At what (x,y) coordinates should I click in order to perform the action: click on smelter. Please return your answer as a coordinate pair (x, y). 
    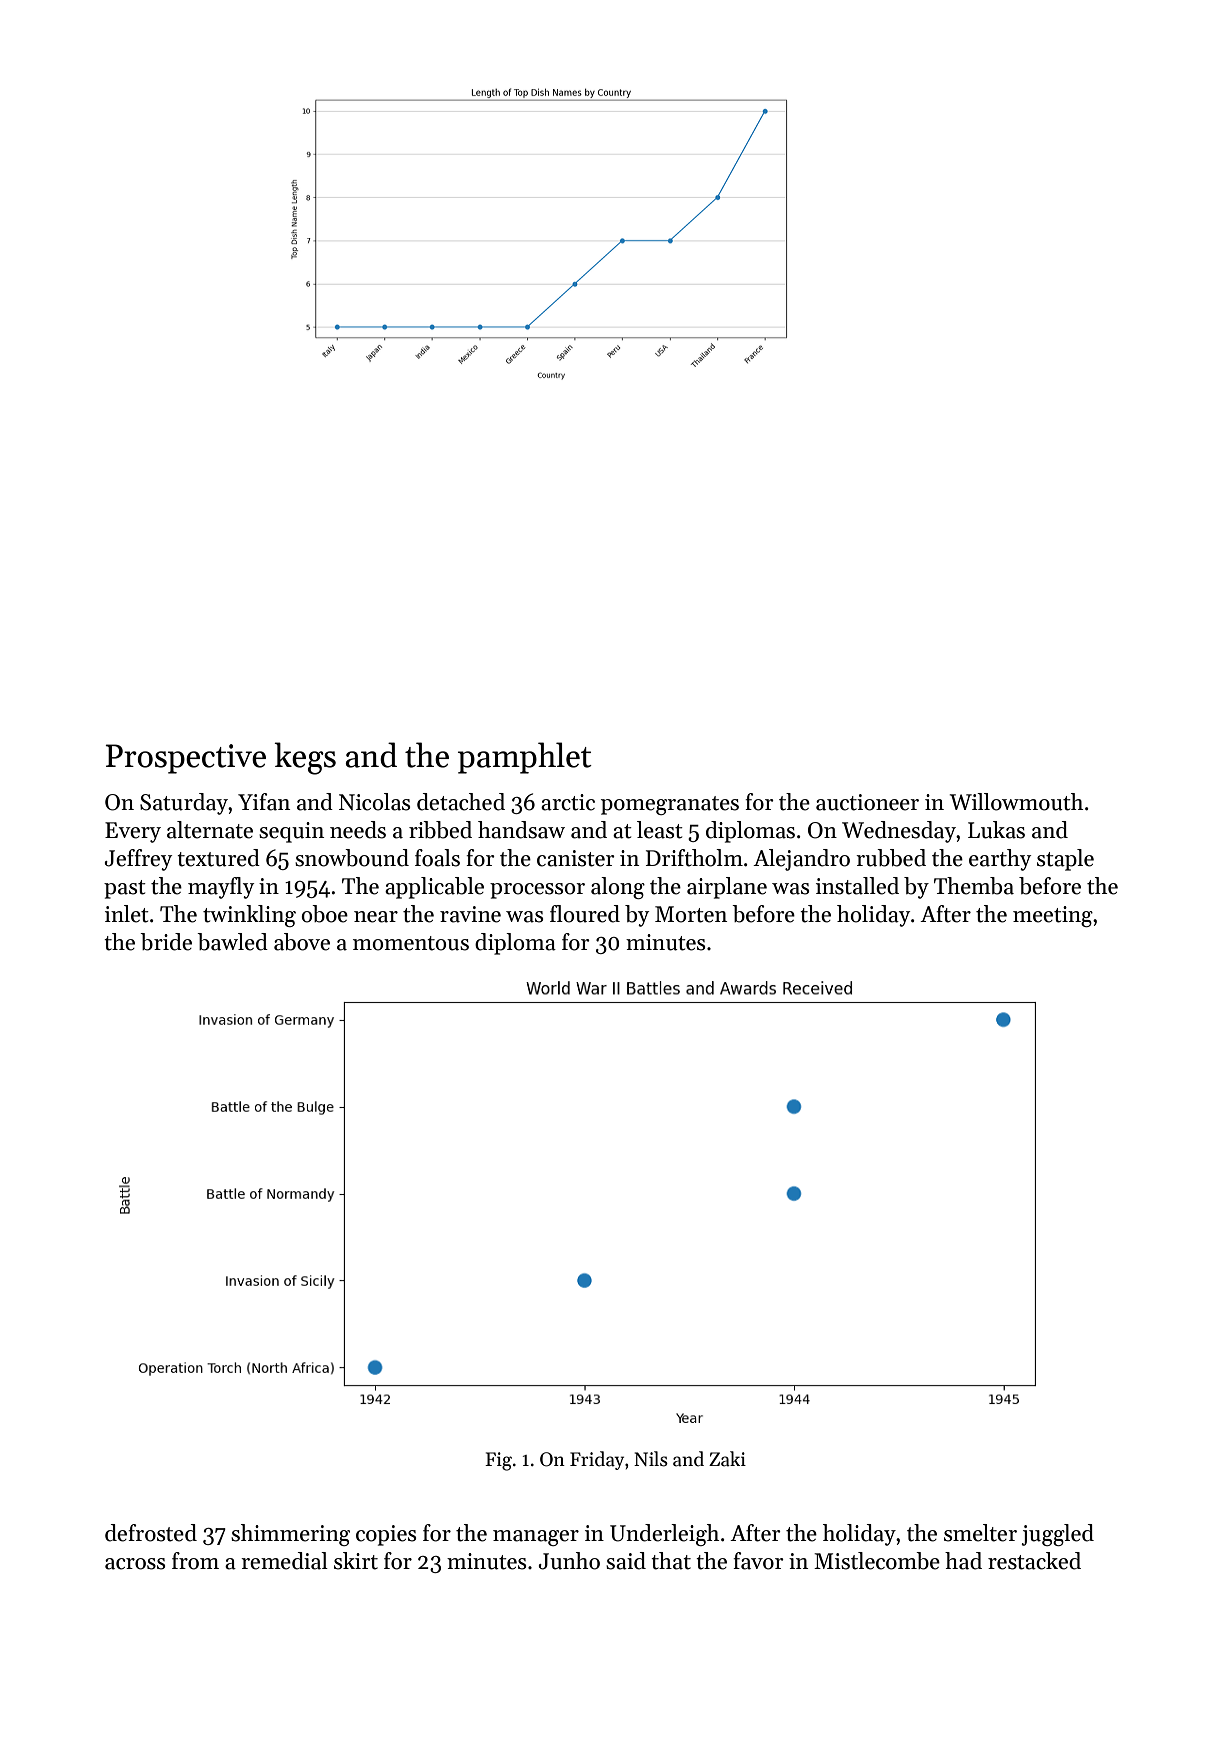
    Looking at the image, I should click on (980, 1533).
